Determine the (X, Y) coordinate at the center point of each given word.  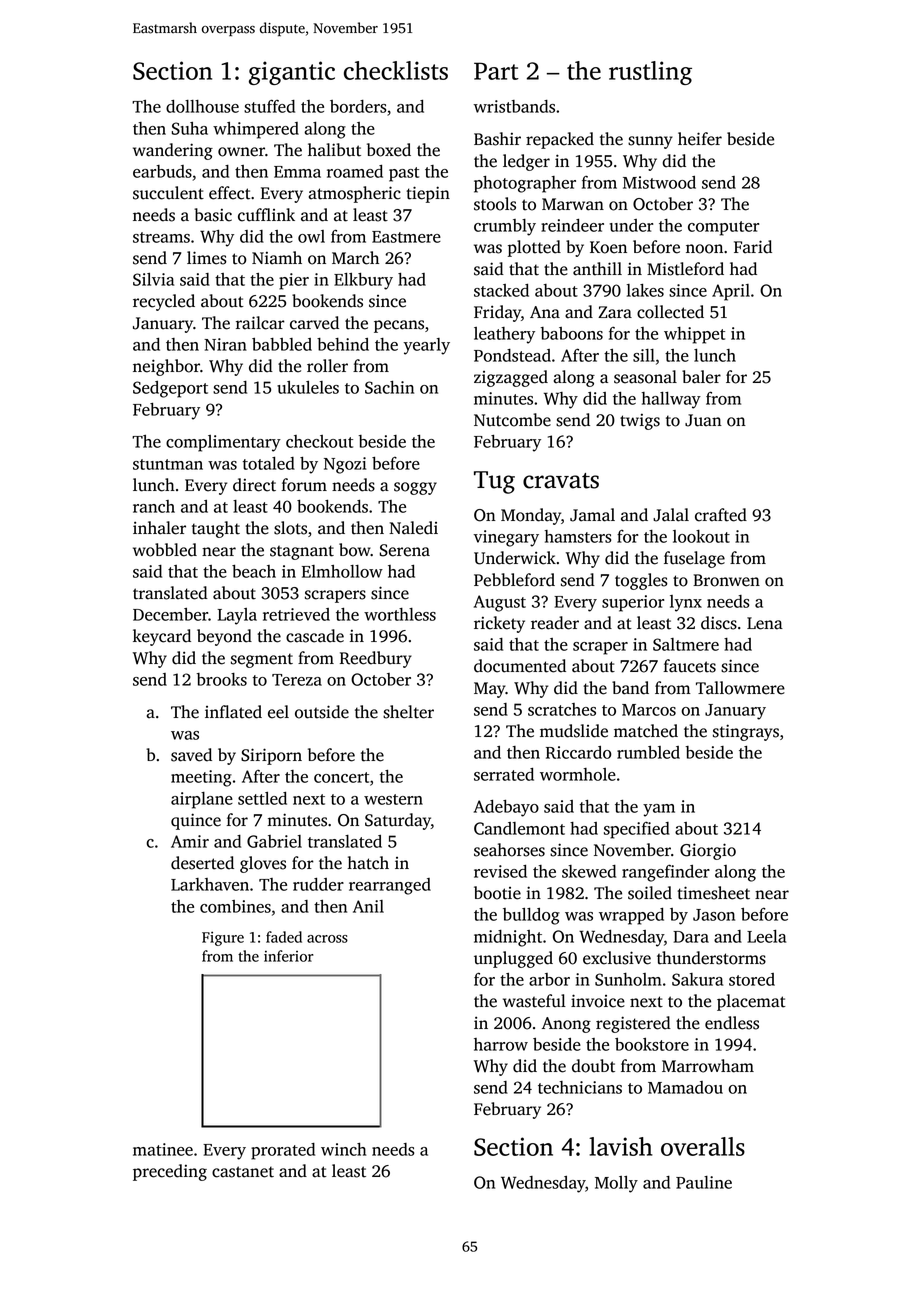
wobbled (165, 550)
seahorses (509, 850)
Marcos (649, 710)
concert (341, 777)
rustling (650, 73)
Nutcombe (512, 420)
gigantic (292, 73)
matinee (163, 1149)
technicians (580, 1087)
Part (496, 71)
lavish (621, 1146)
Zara (615, 312)
